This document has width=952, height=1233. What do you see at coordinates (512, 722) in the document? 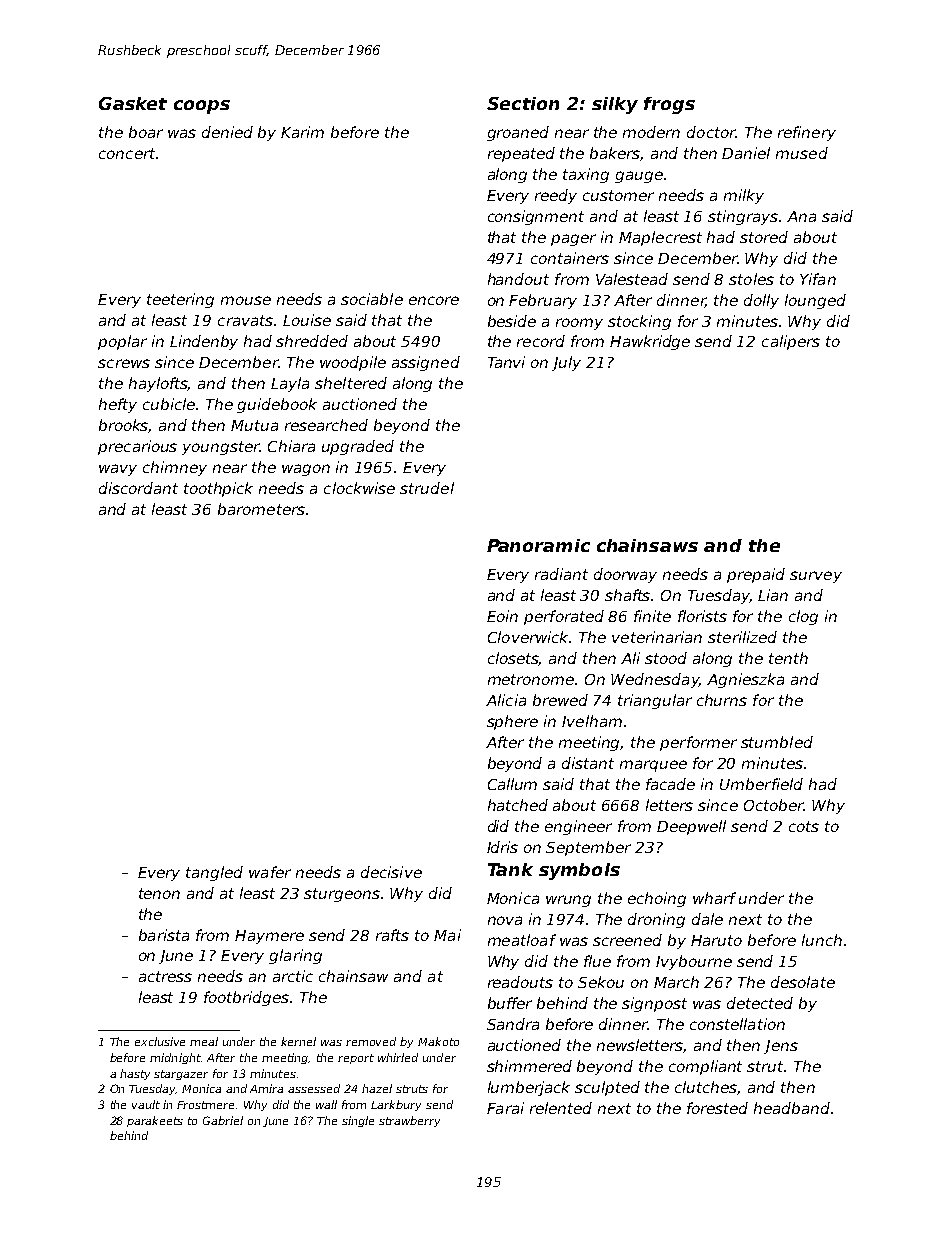
I see `sphere` at bounding box center [512, 722].
